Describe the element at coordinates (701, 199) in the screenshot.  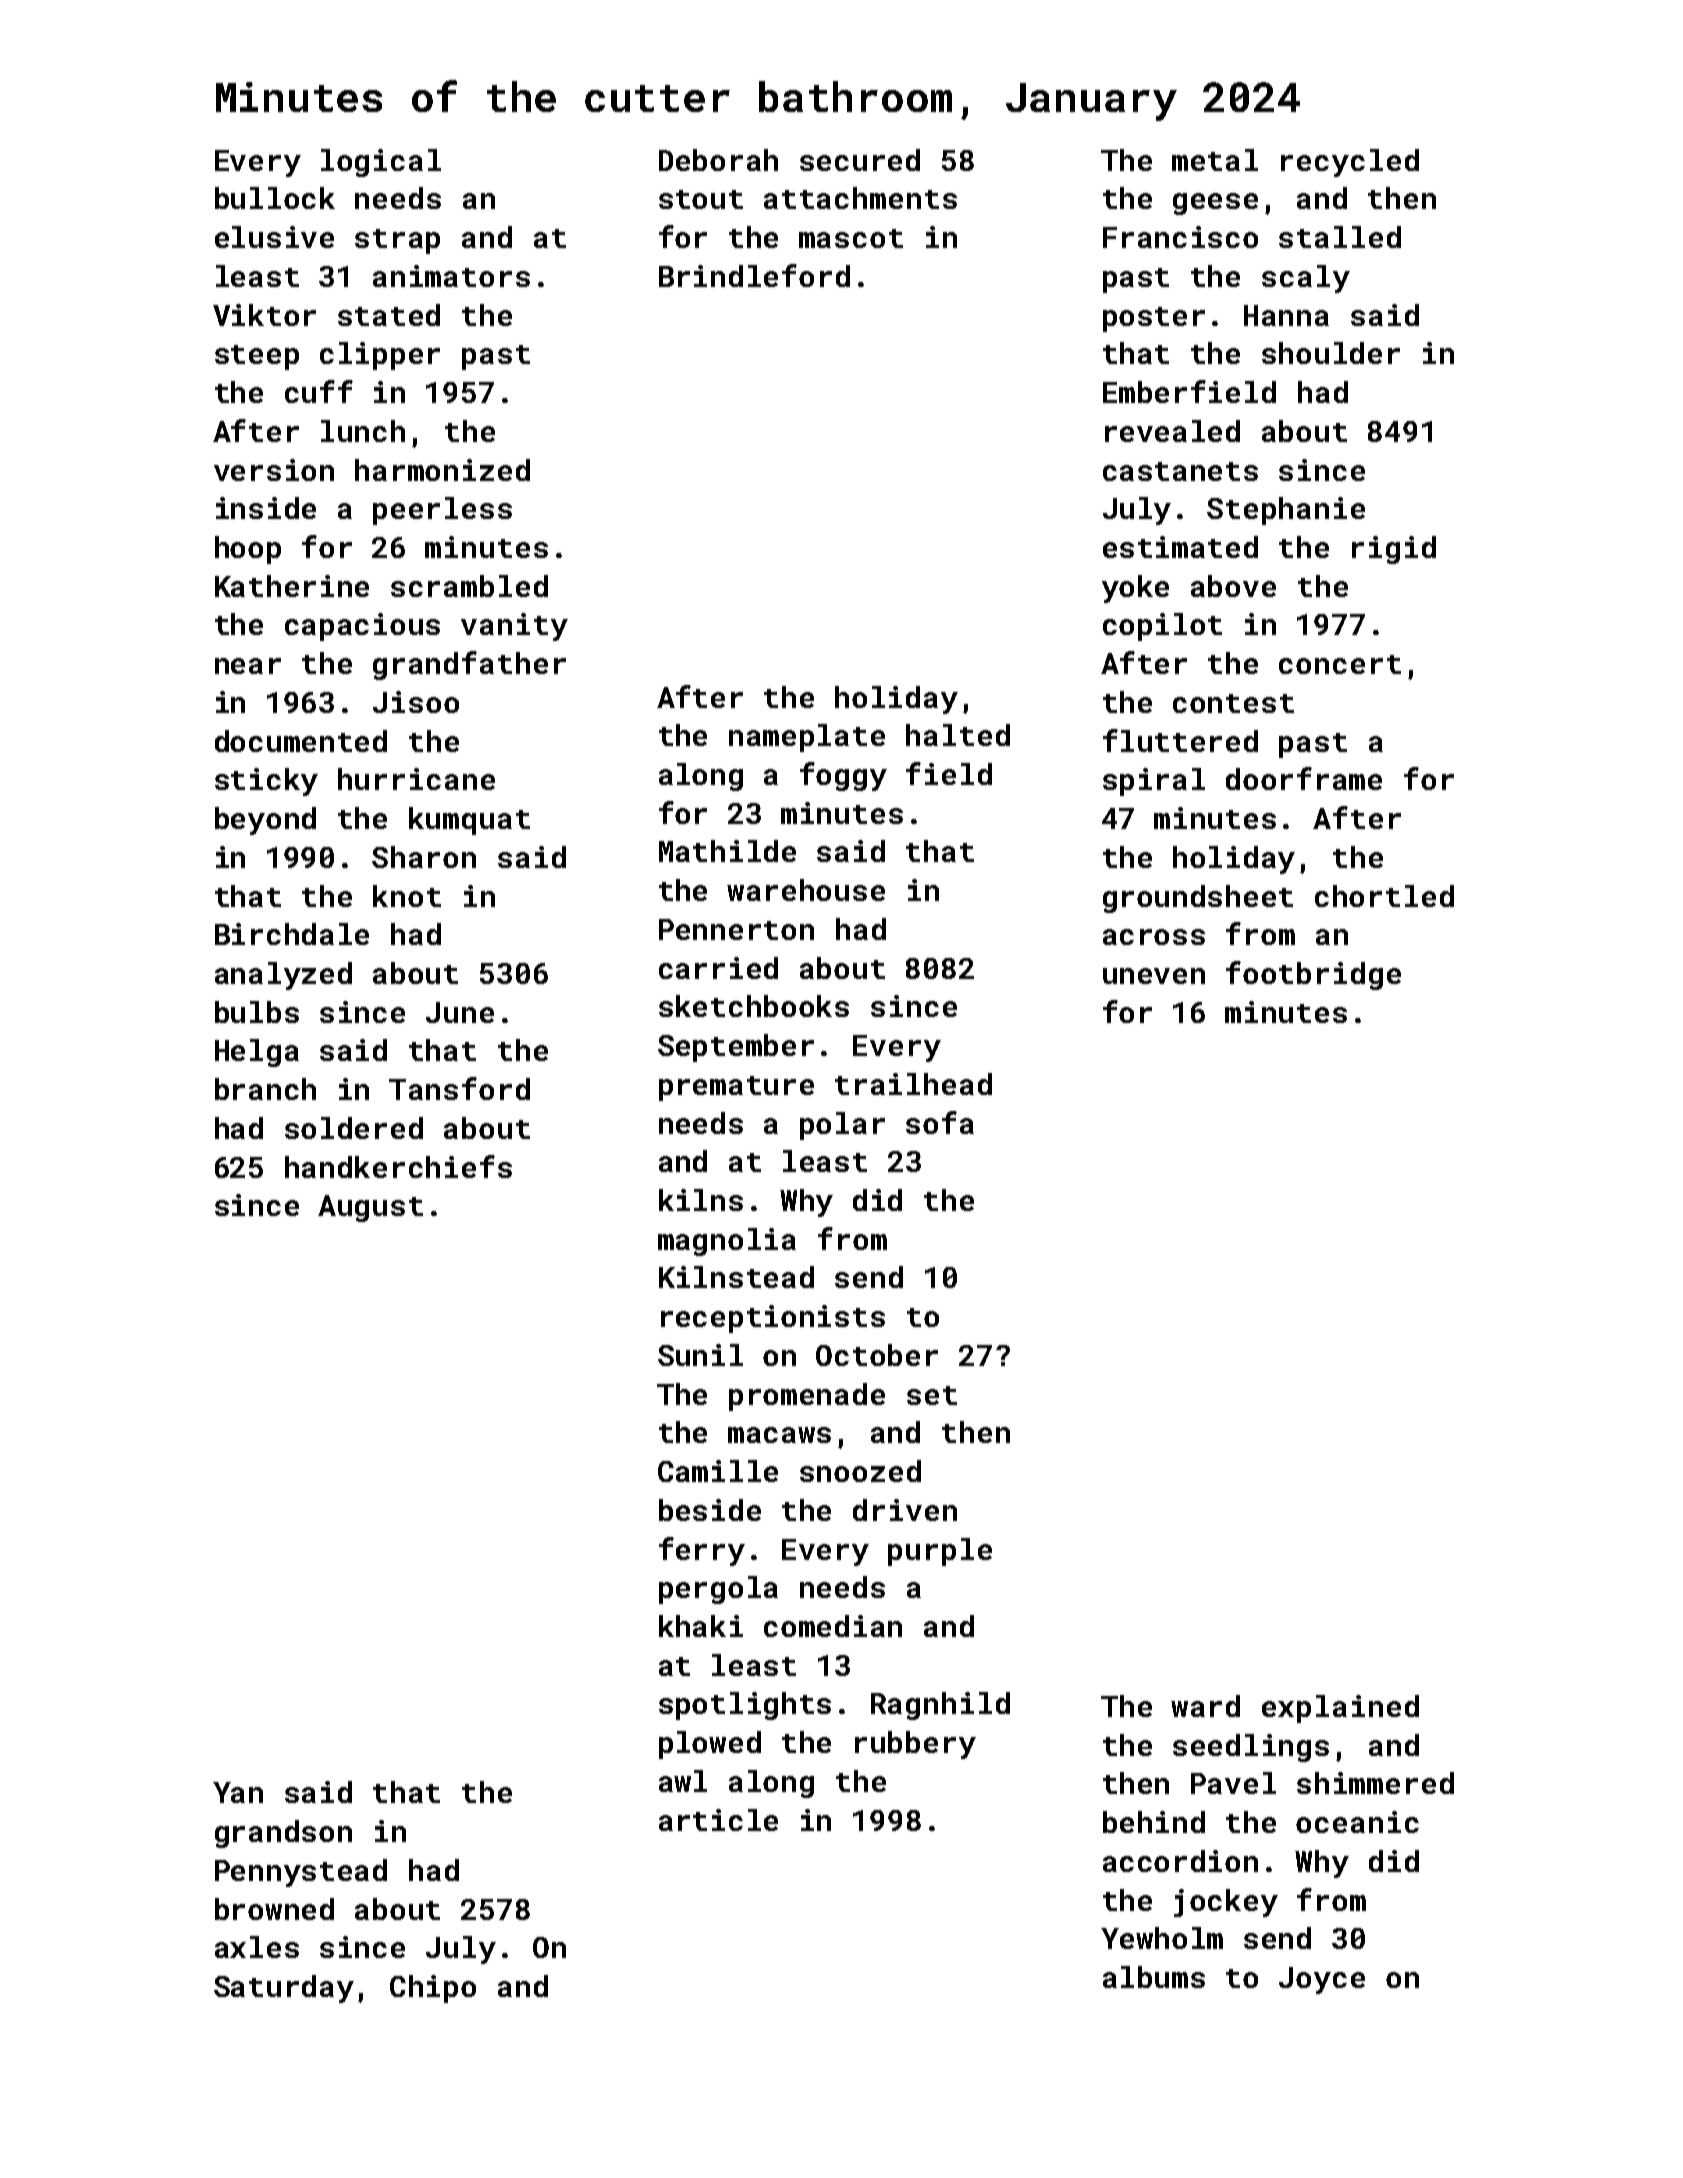
I see `stout` at that location.
